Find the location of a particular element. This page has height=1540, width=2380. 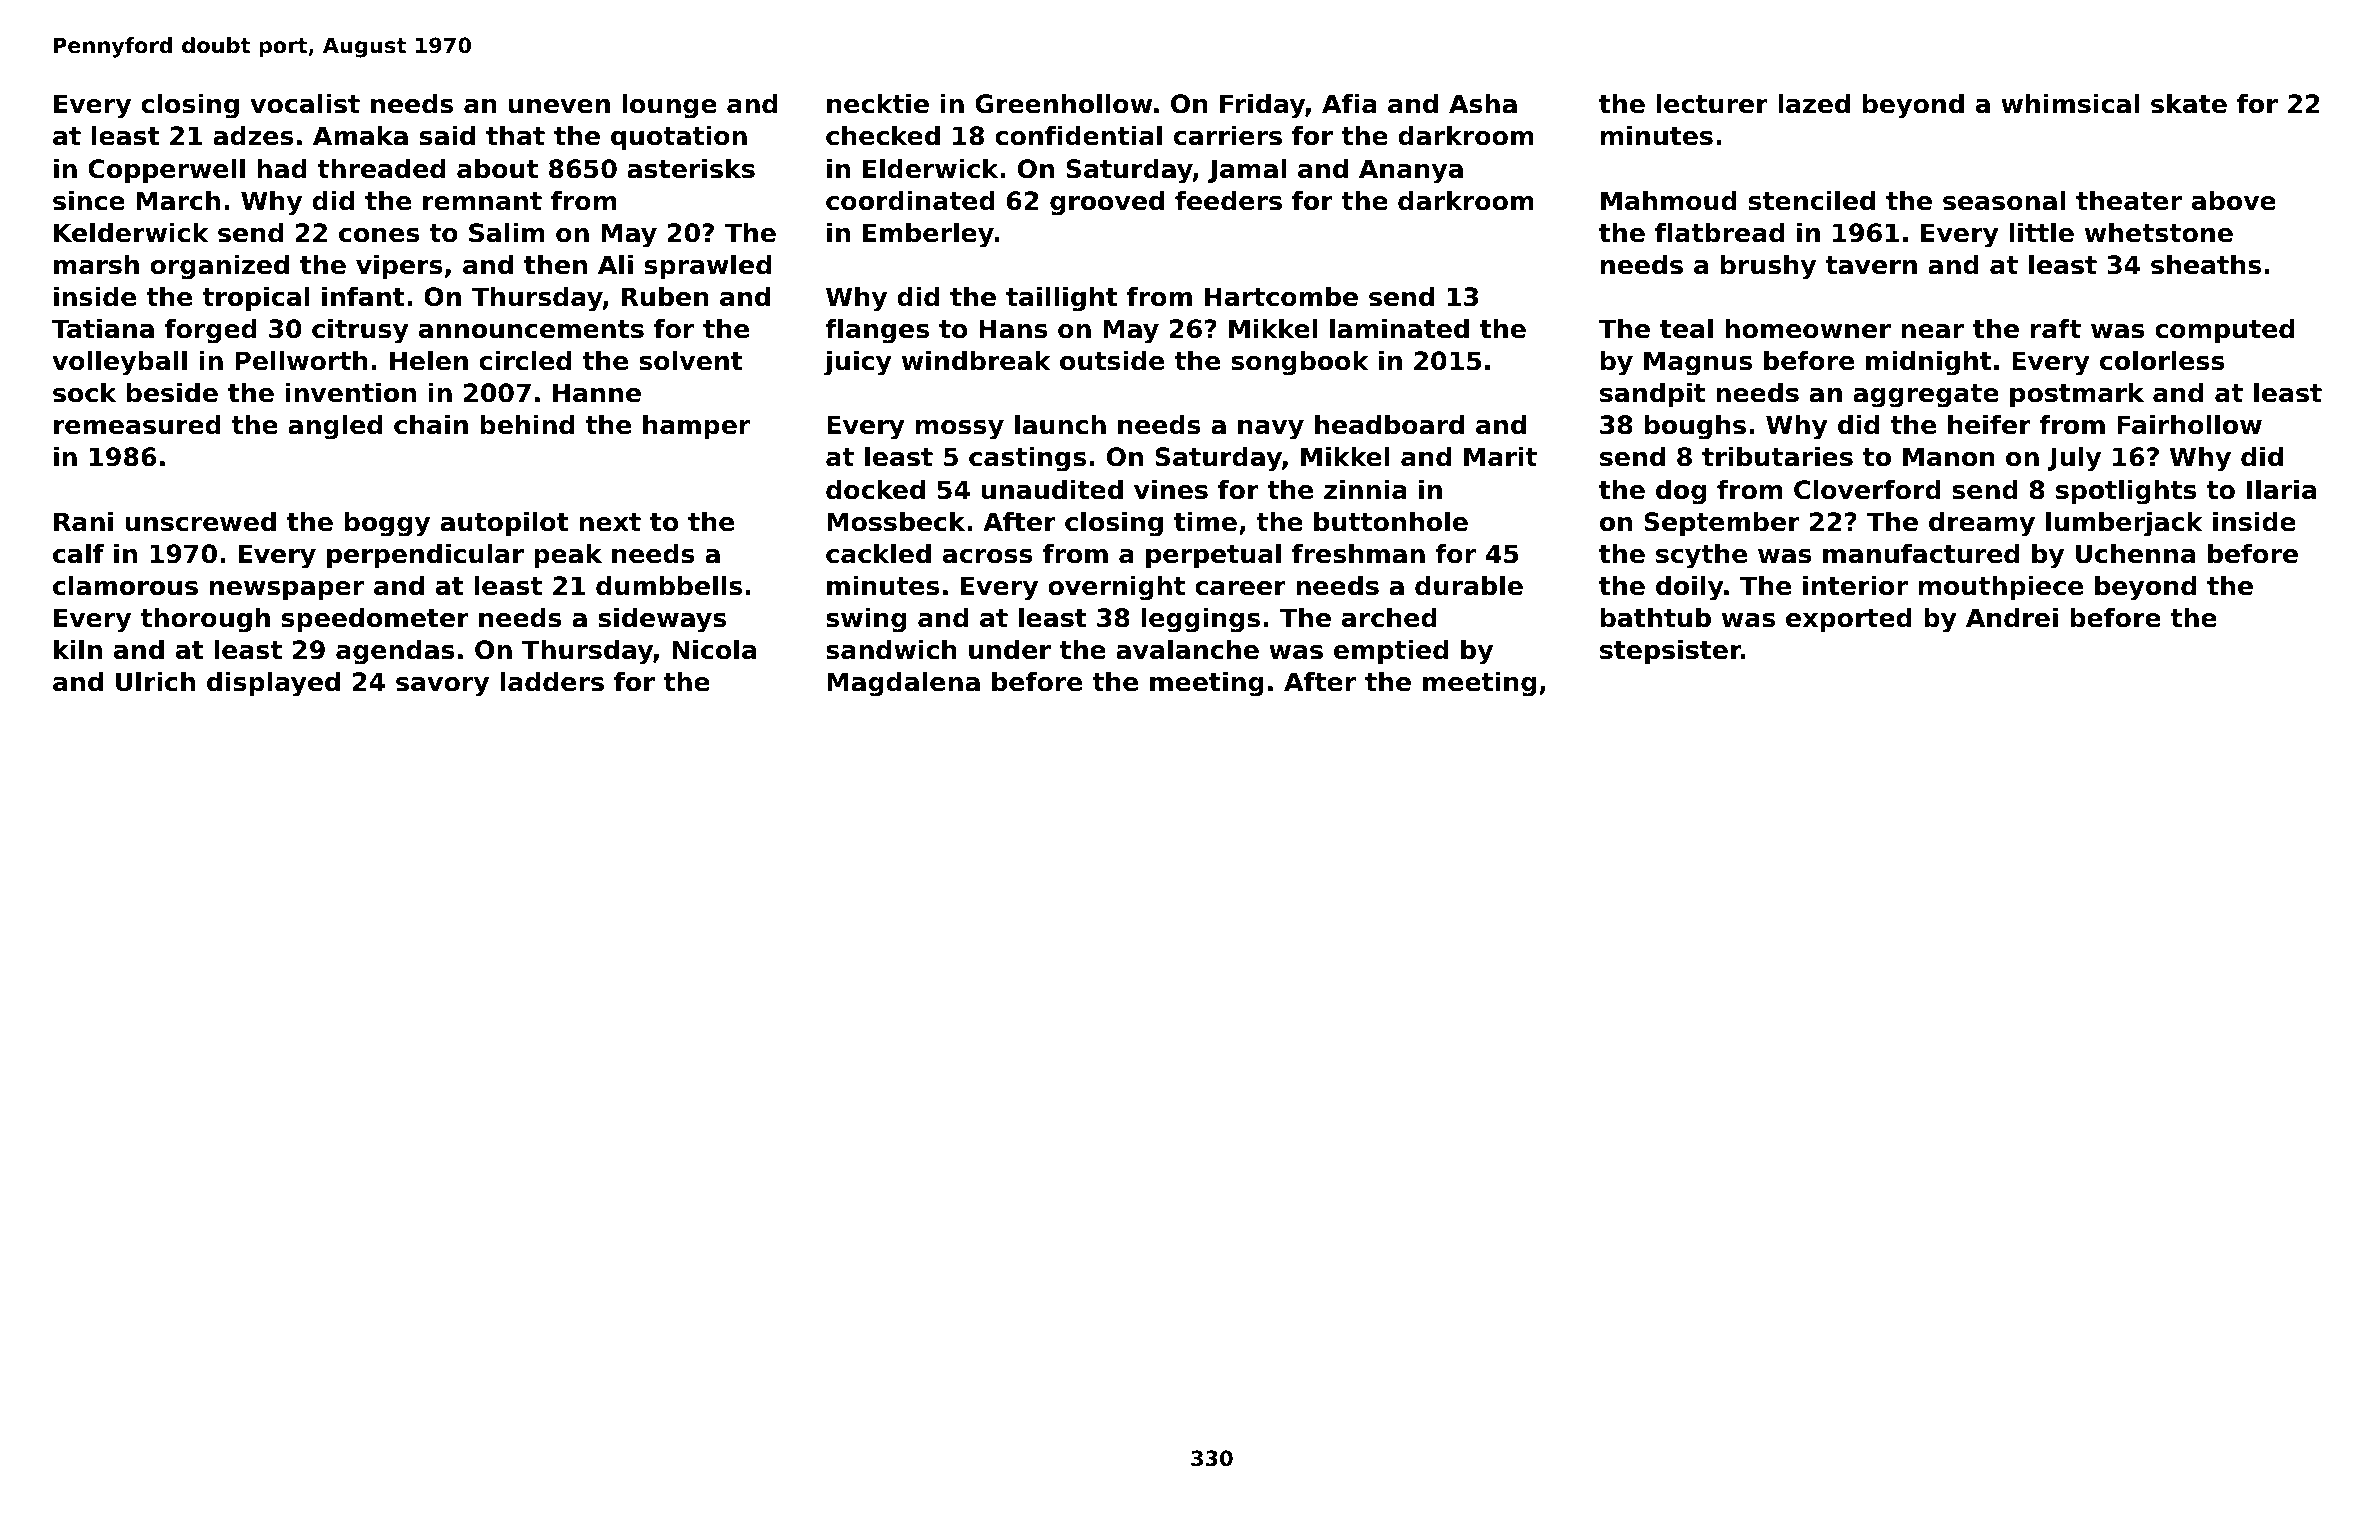

remeasured is located at coordinates (137, 425).
